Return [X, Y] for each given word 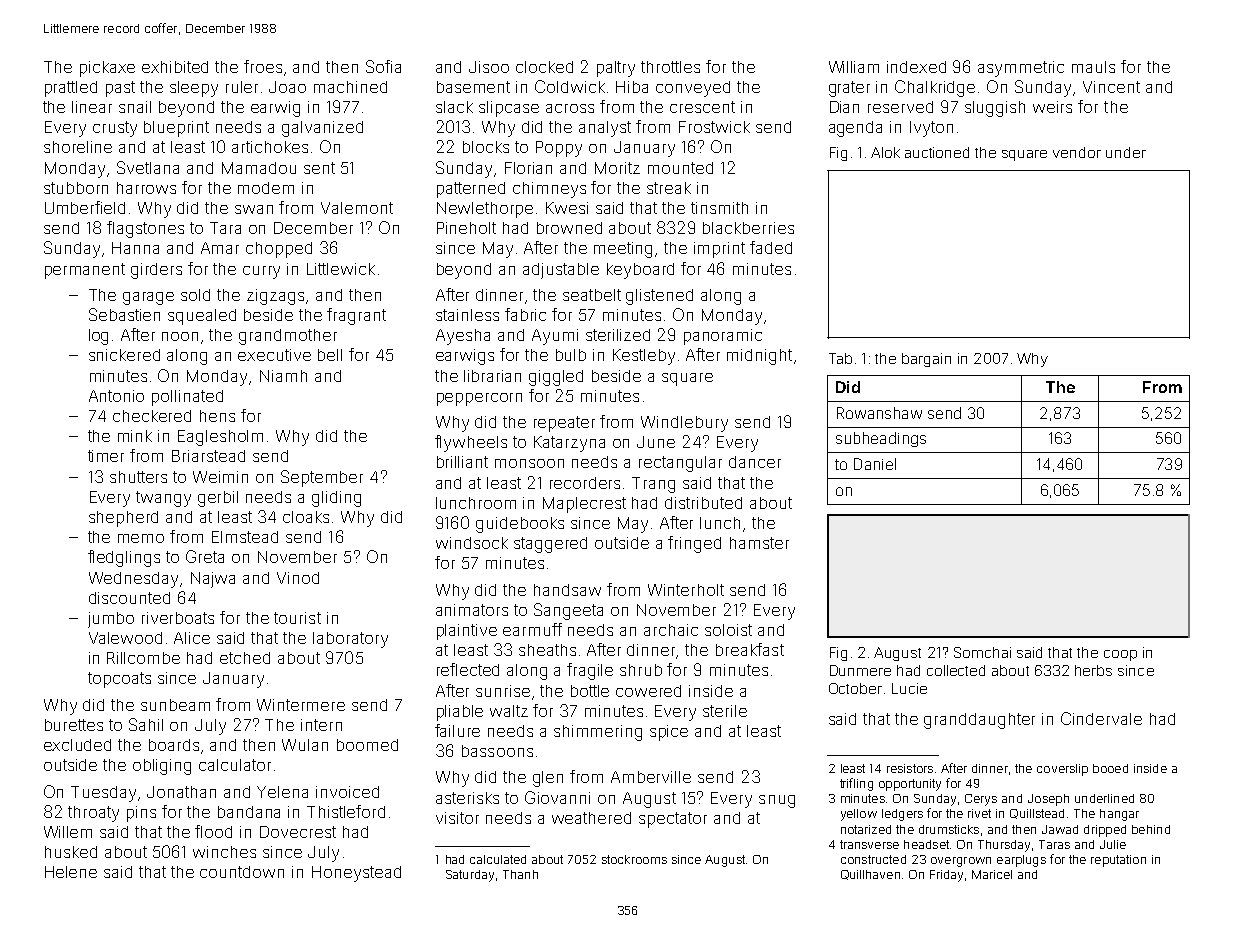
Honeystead [356, 874]
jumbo [111, 620]
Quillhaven [870, 875]
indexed [916, 67]
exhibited [175, 67]
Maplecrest [584, 505]
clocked [544, 67]
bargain [926, 360]
